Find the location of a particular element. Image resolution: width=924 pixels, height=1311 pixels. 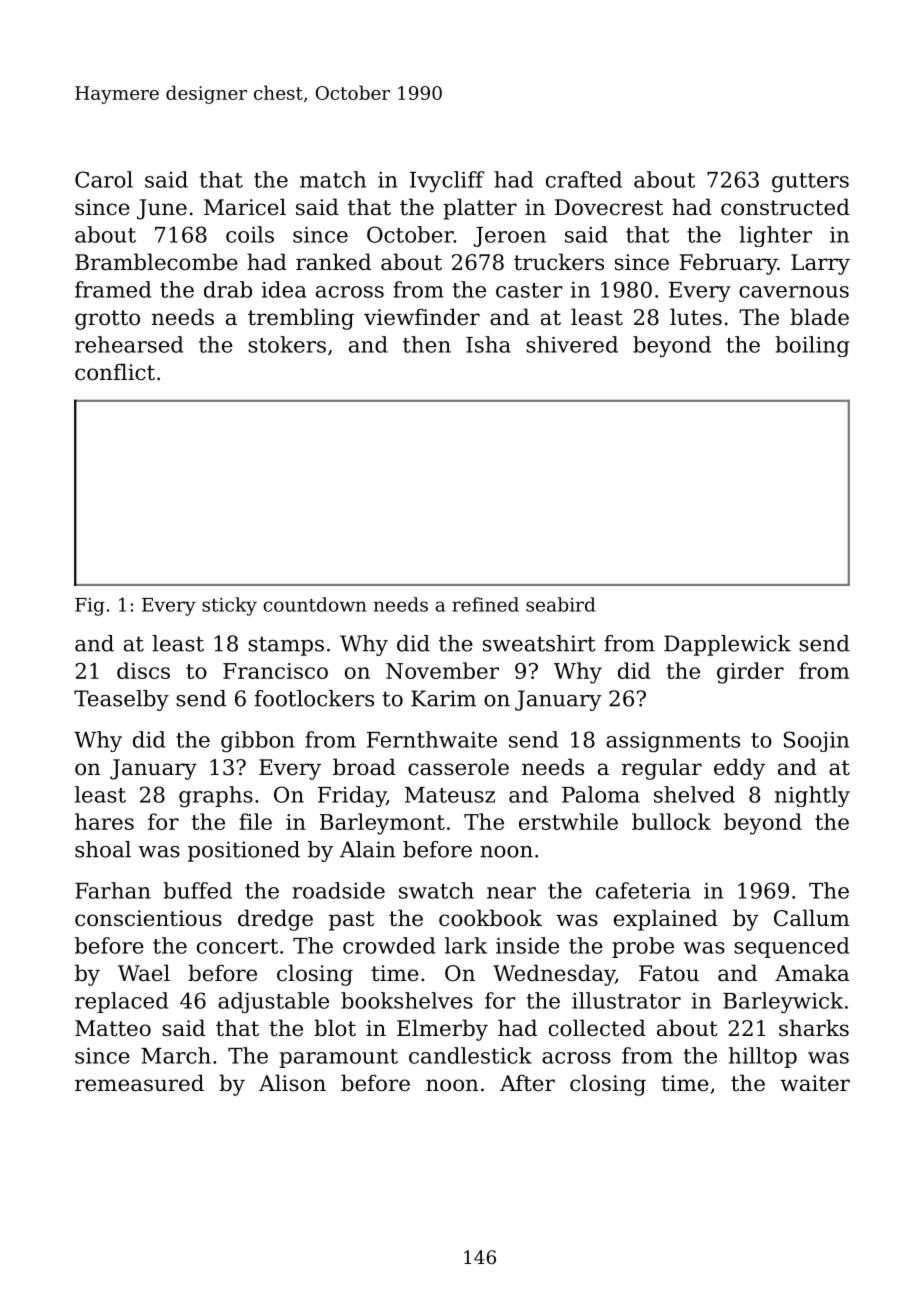

Alison is located at coordinates (292, 1083).
